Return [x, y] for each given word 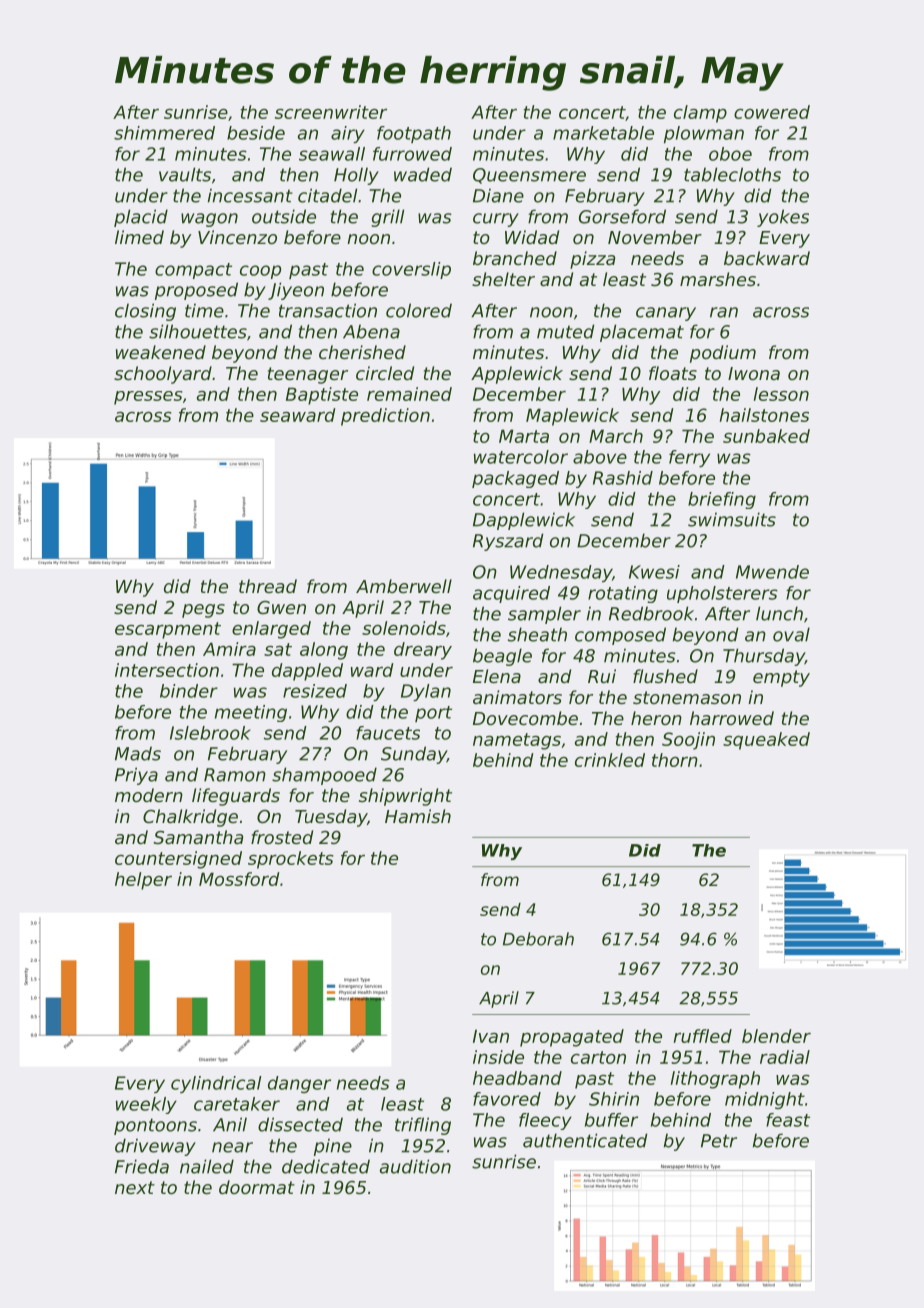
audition [415, 1166]
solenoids [404, 628]
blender [776, 1036]
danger [299, 1084]
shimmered [164, 133]
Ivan [491, 1036]
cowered [772, 112]
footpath [414, 134]
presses [148, 398]
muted [566, 331]
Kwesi [654, 572]
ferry [689, 458]
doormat [257, 1187]
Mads [138, 753]
